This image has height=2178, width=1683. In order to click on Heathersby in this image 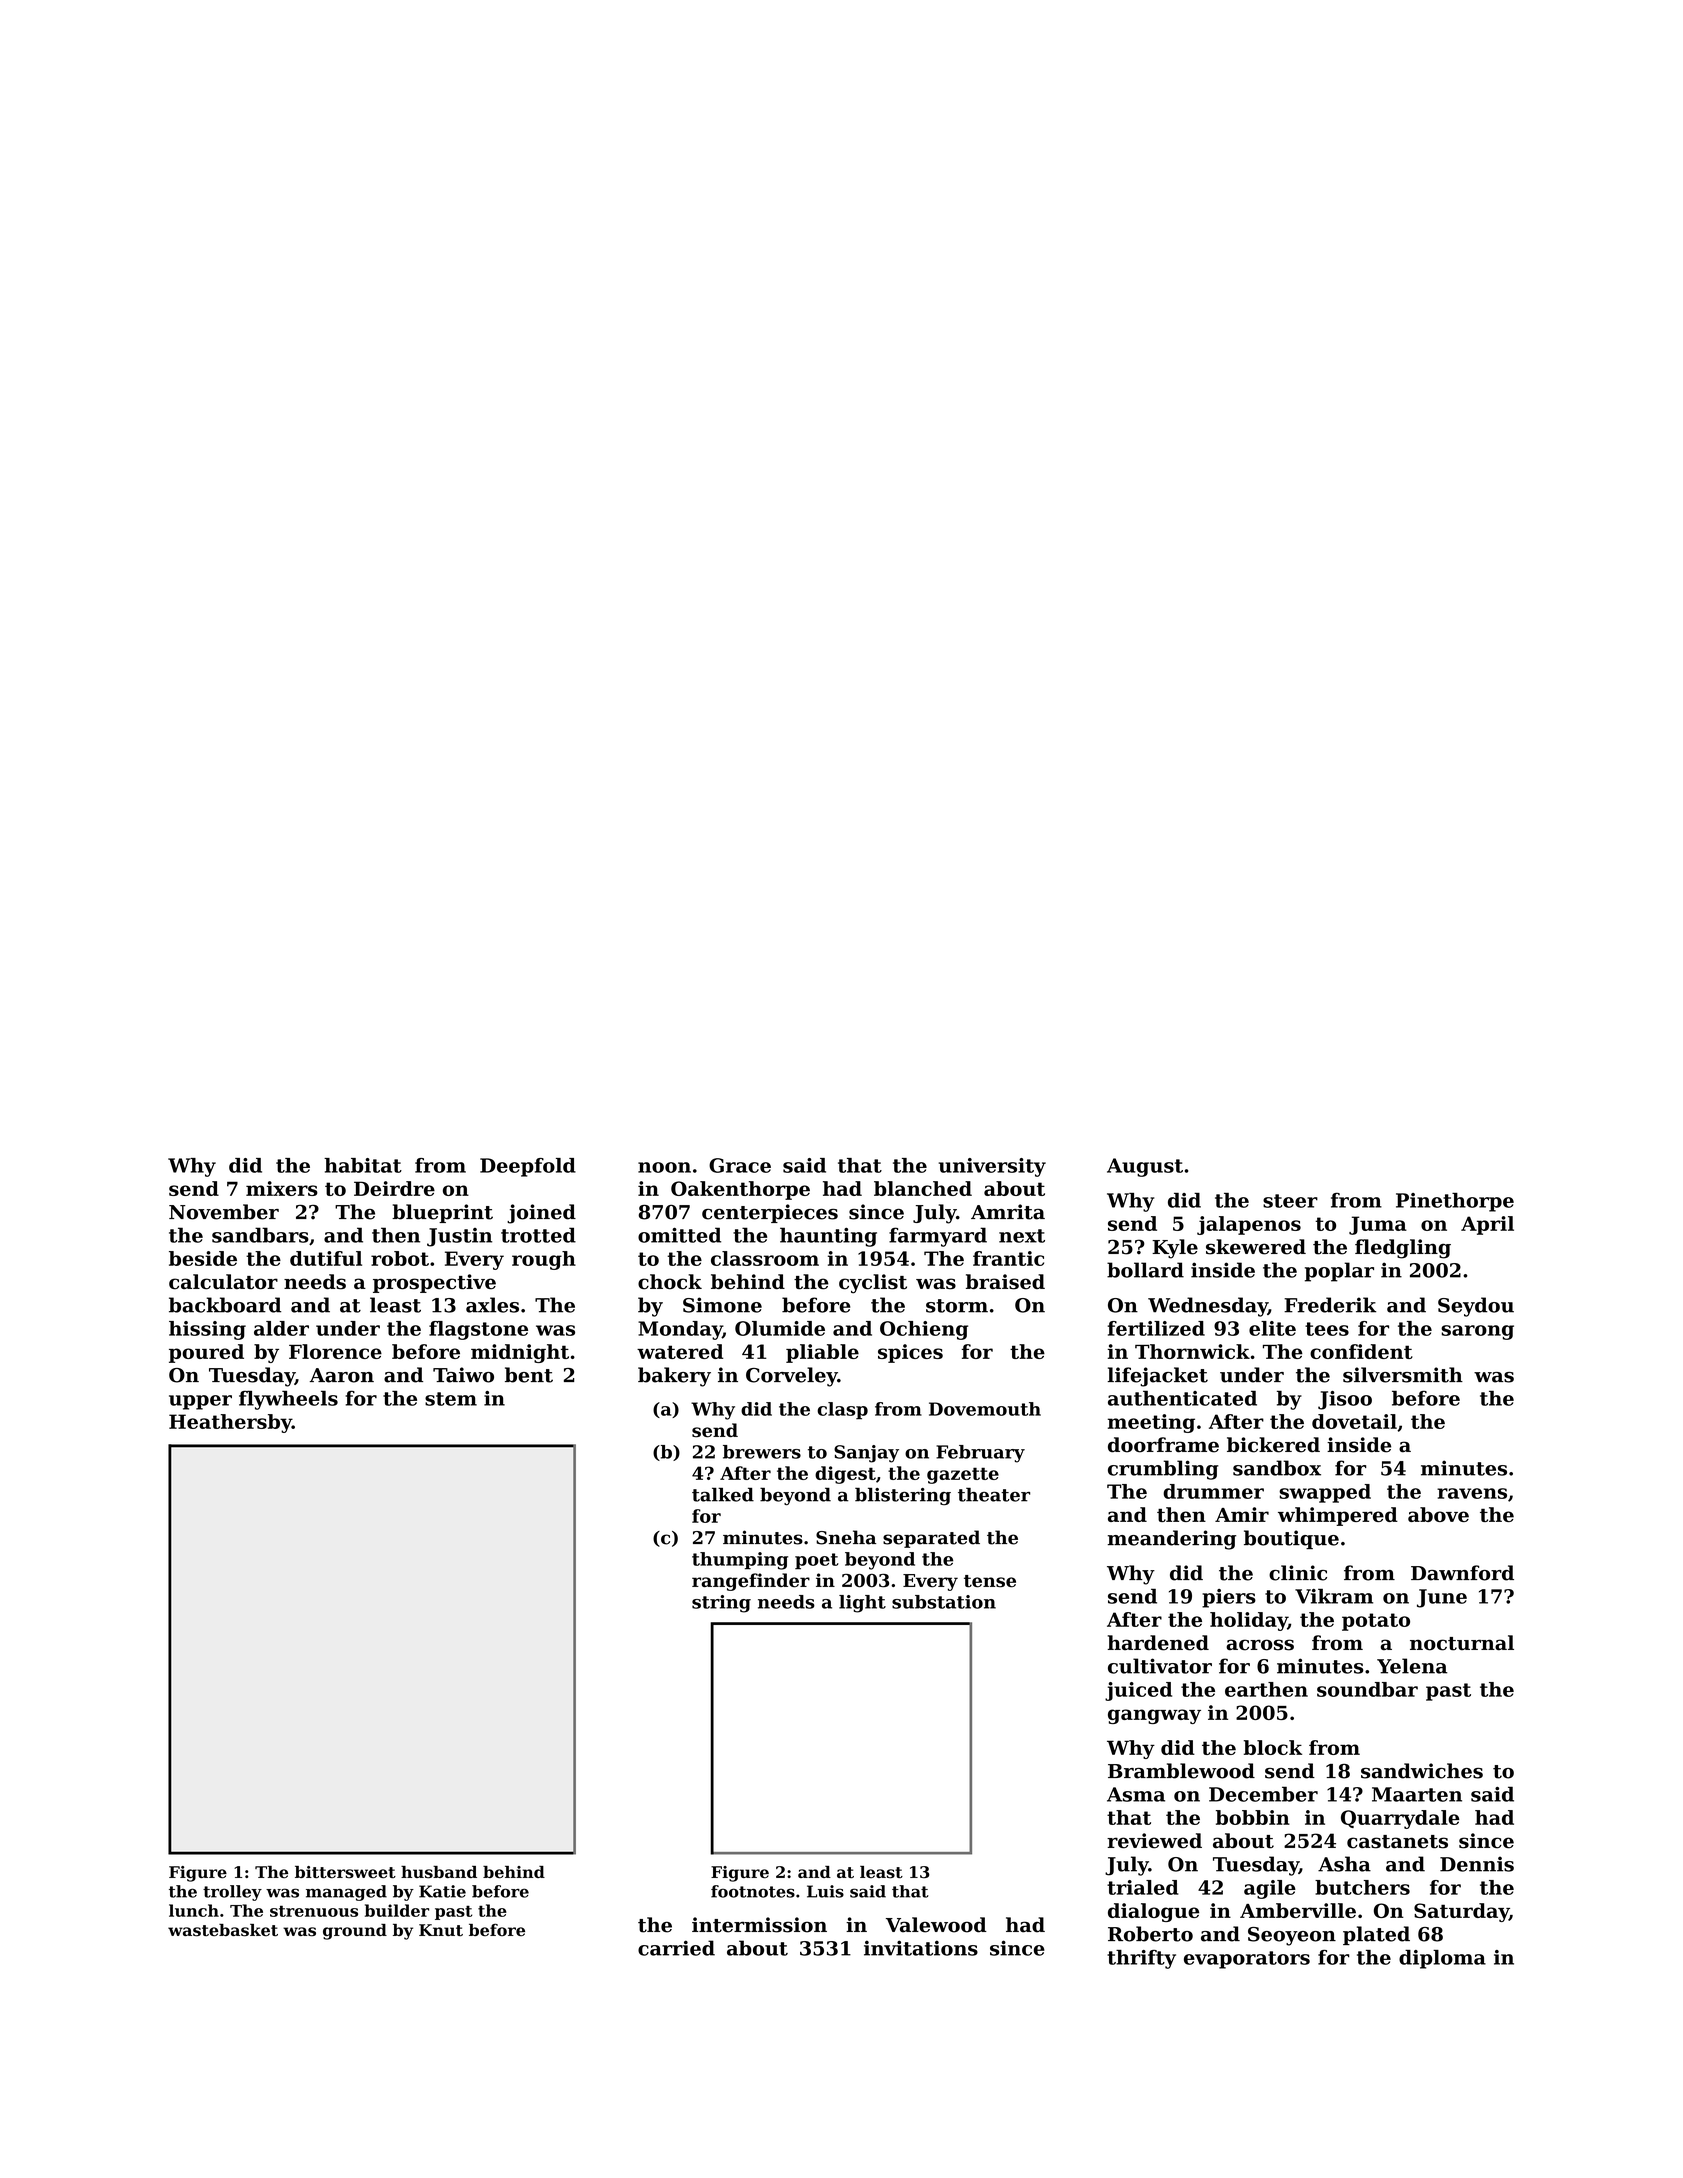, I will do `click(230, 1423)`.
